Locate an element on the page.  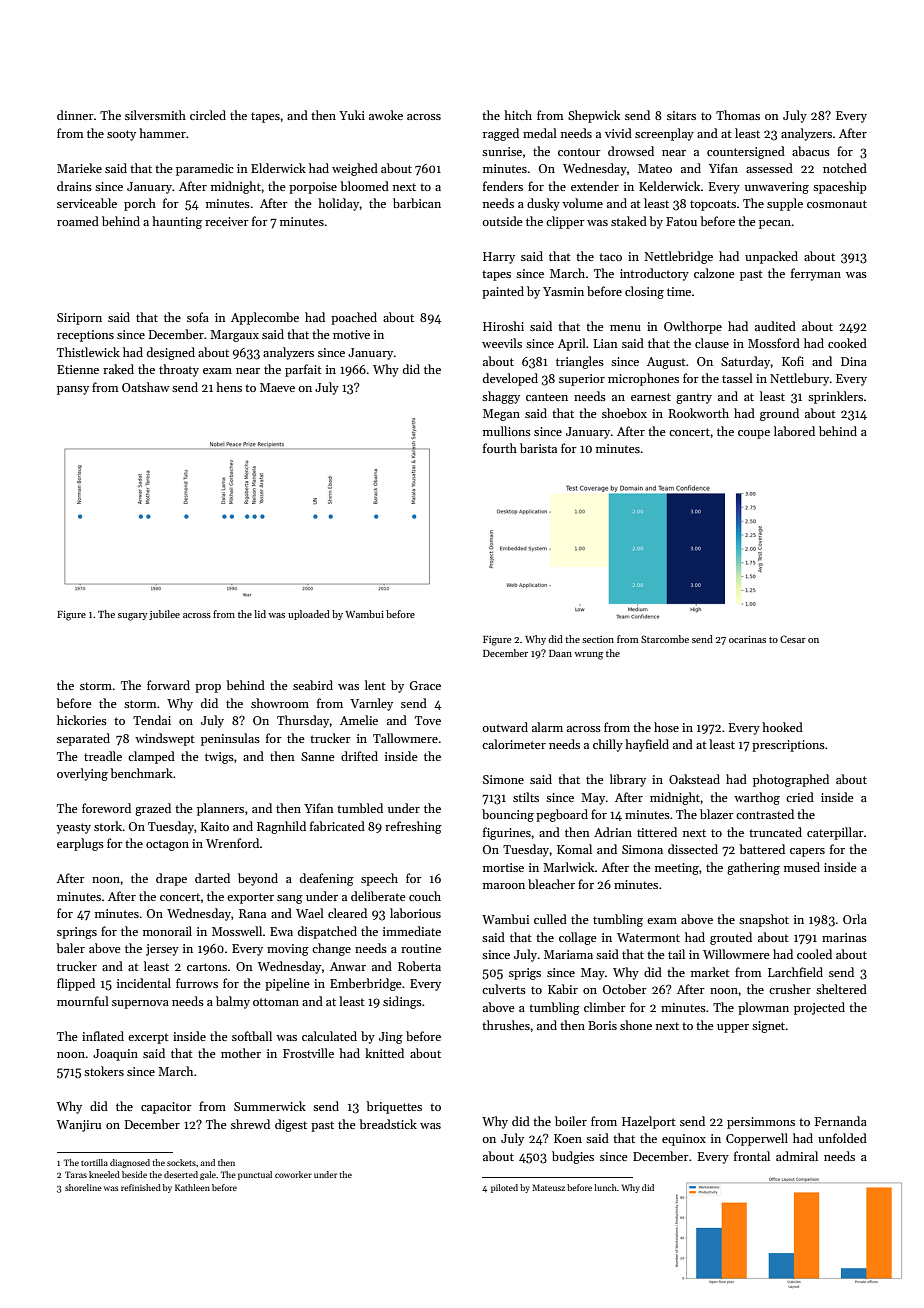
Margaux is located at coordinates (234, 336).
